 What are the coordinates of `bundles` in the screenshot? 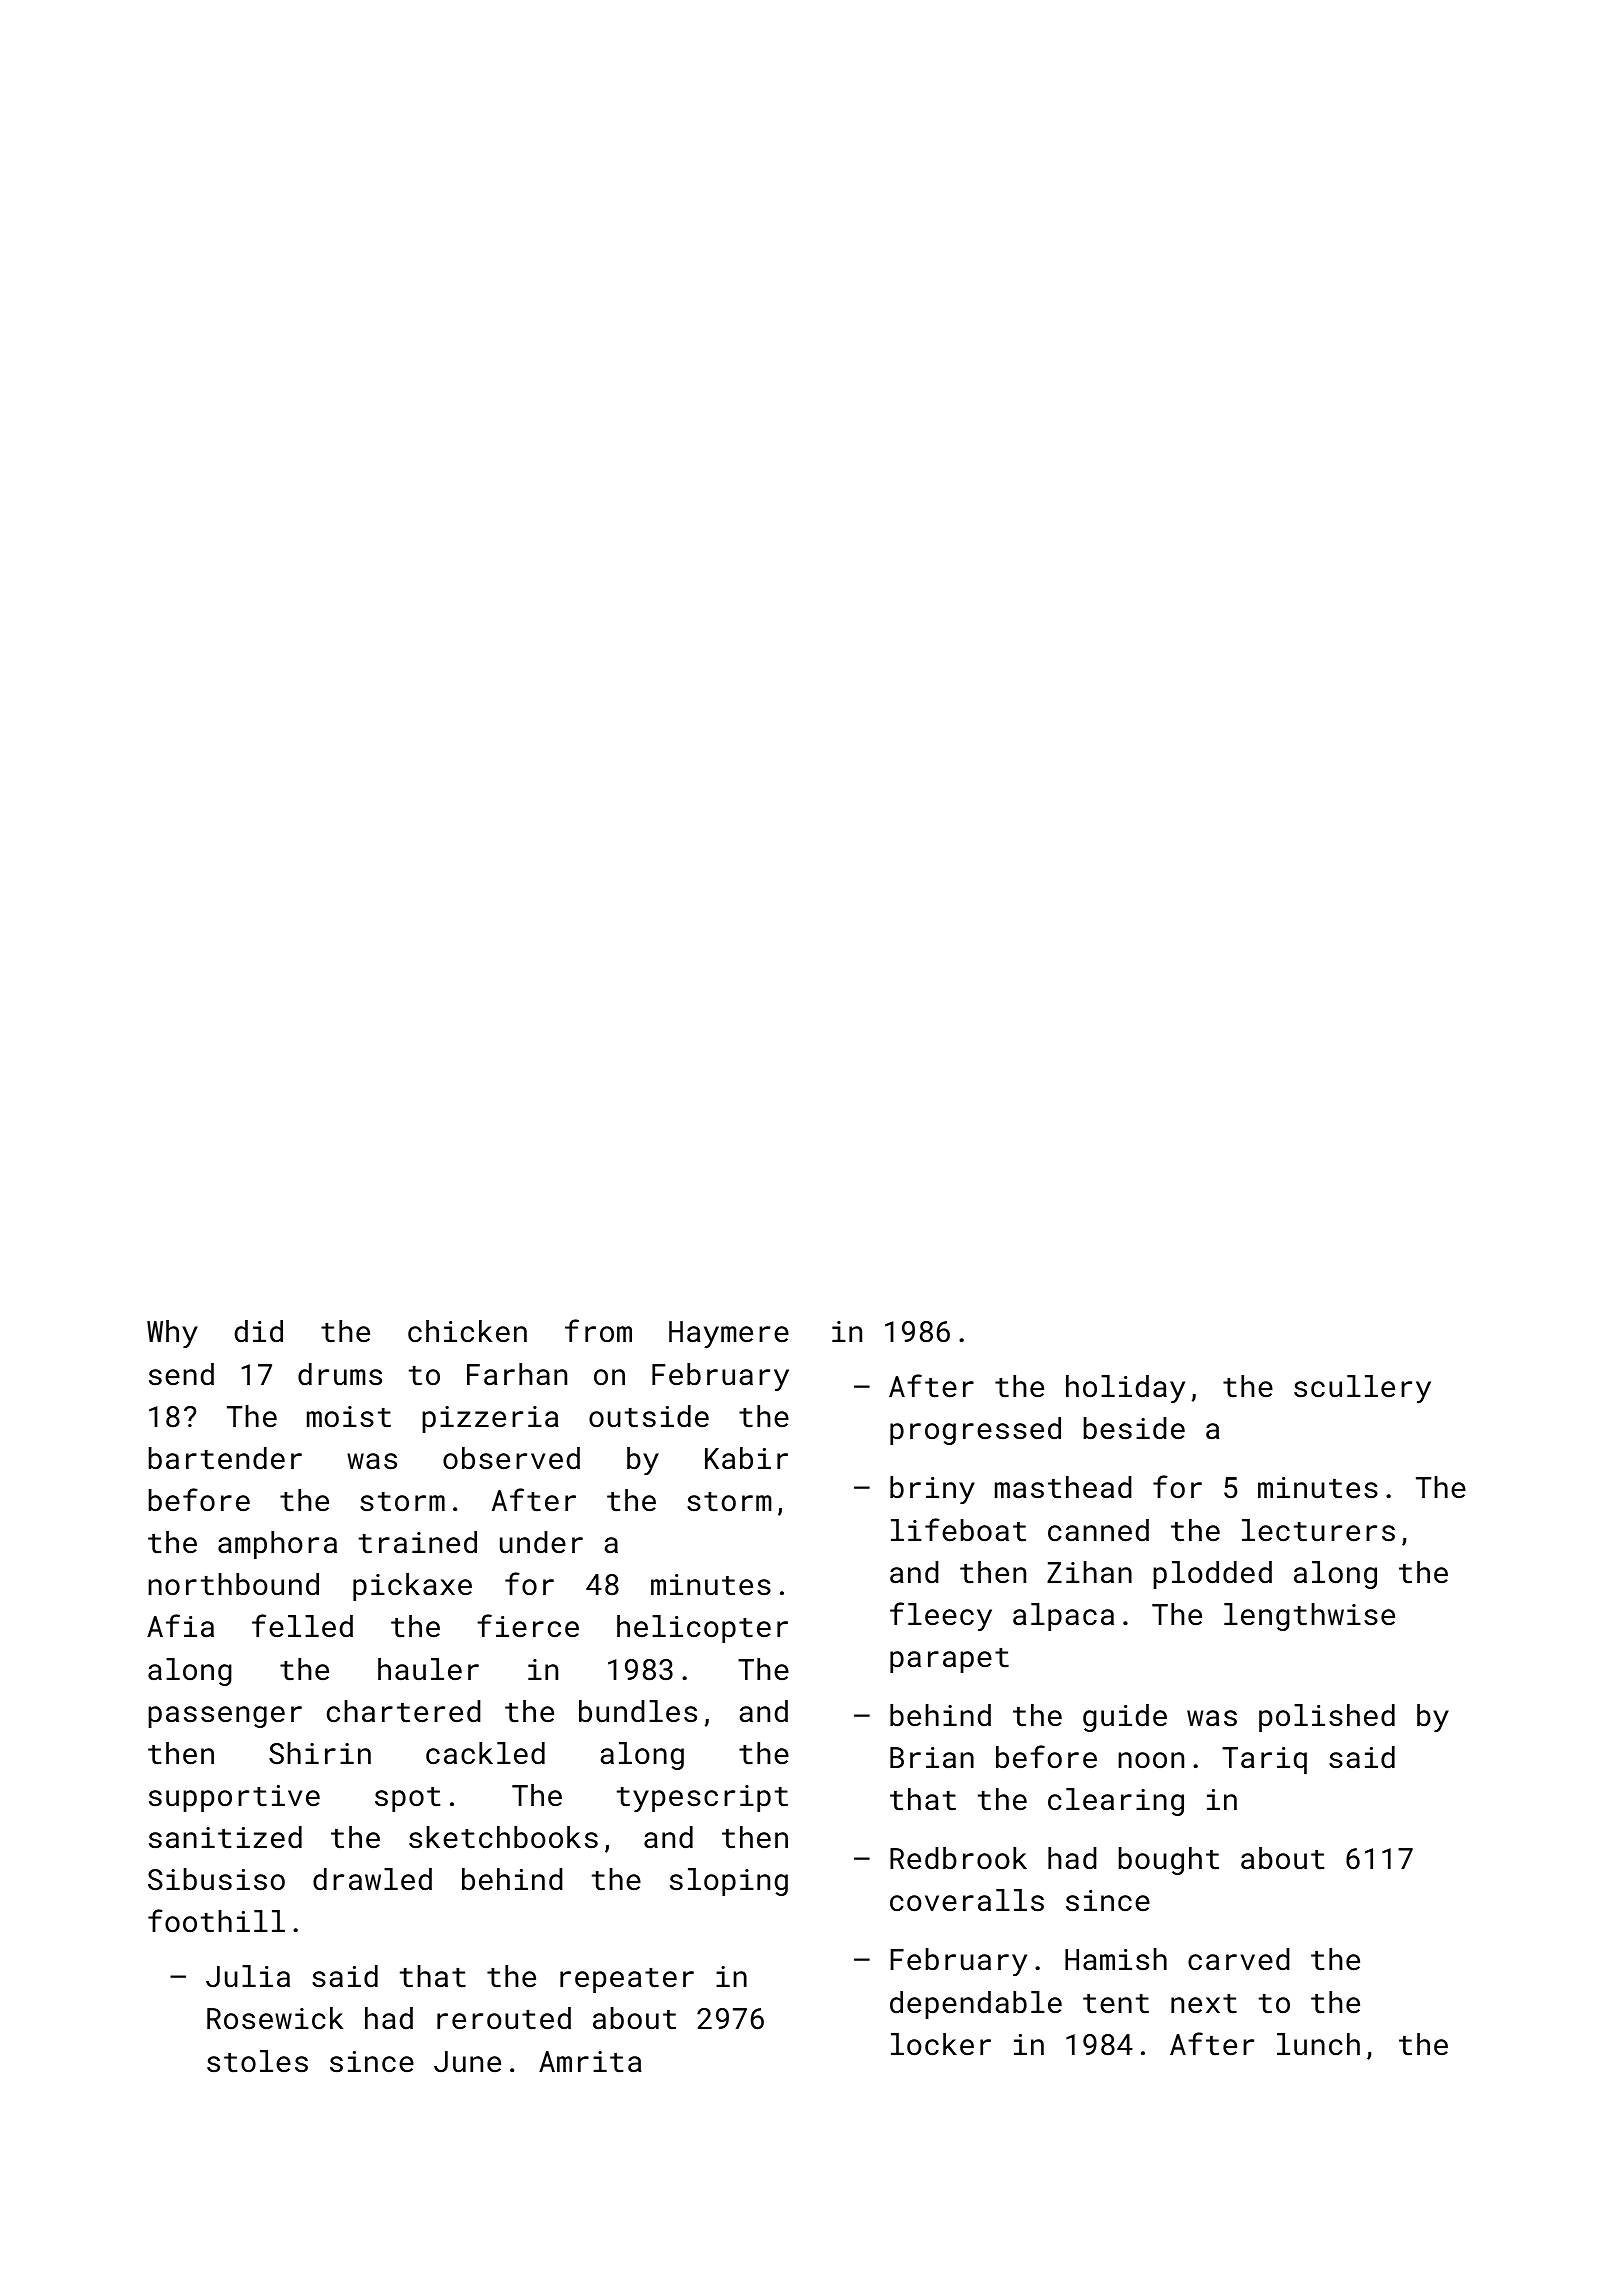 It's located at (638, 1711).
